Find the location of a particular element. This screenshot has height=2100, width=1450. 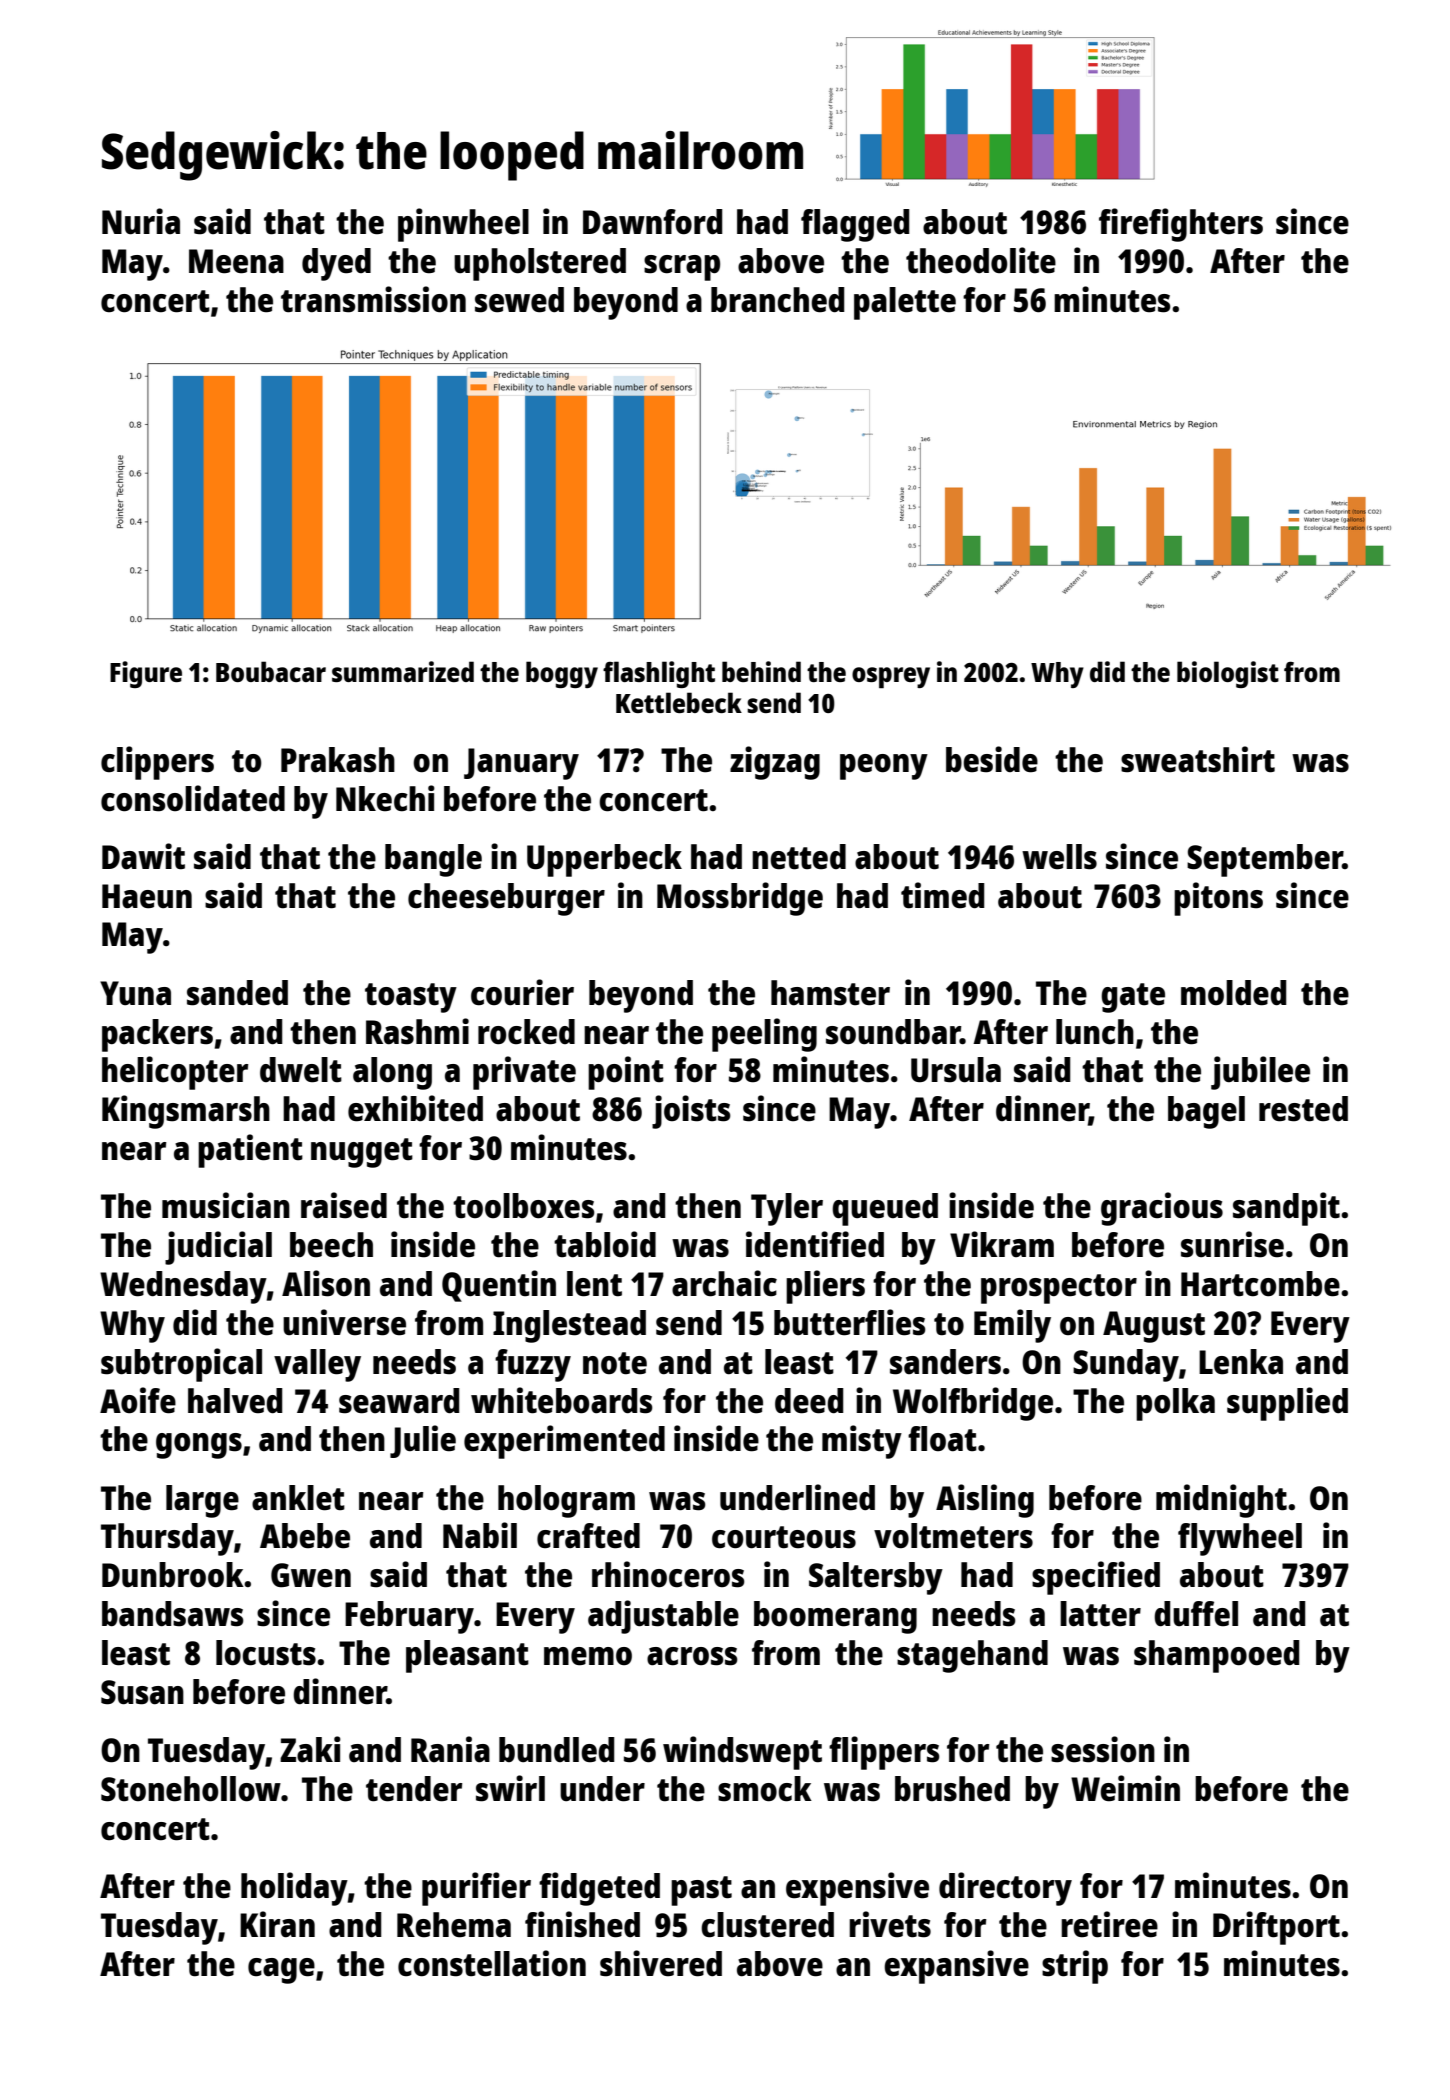

zigzag is located at coordinates (775, 763).
